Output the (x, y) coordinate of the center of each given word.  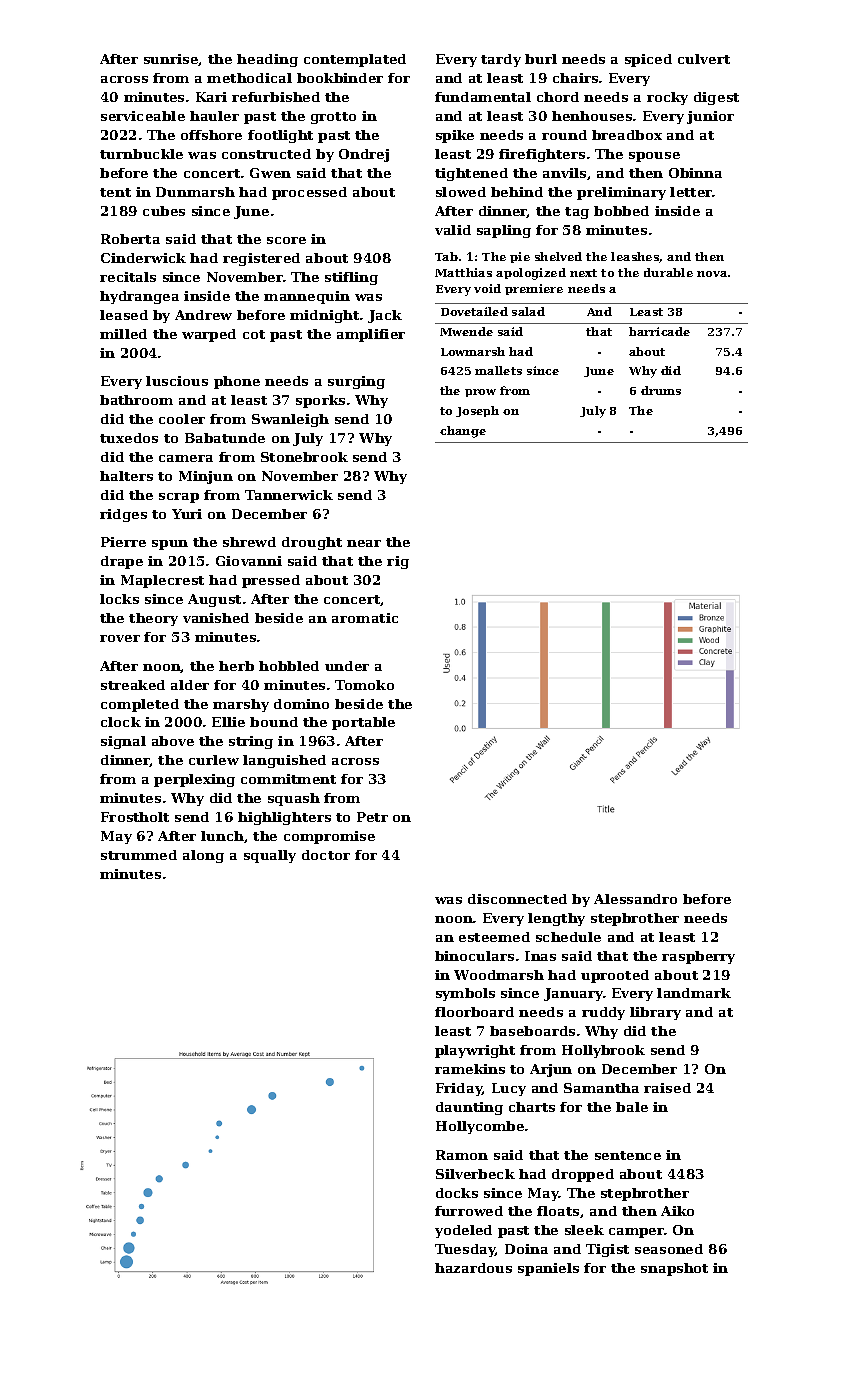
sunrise (171, 60)
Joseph (477, 411)
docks (457, 1193)
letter (691, 192)
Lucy (509, 1089)
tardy (501, 60)
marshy (241, 705)
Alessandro (635, 899)
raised (667, 1088)
